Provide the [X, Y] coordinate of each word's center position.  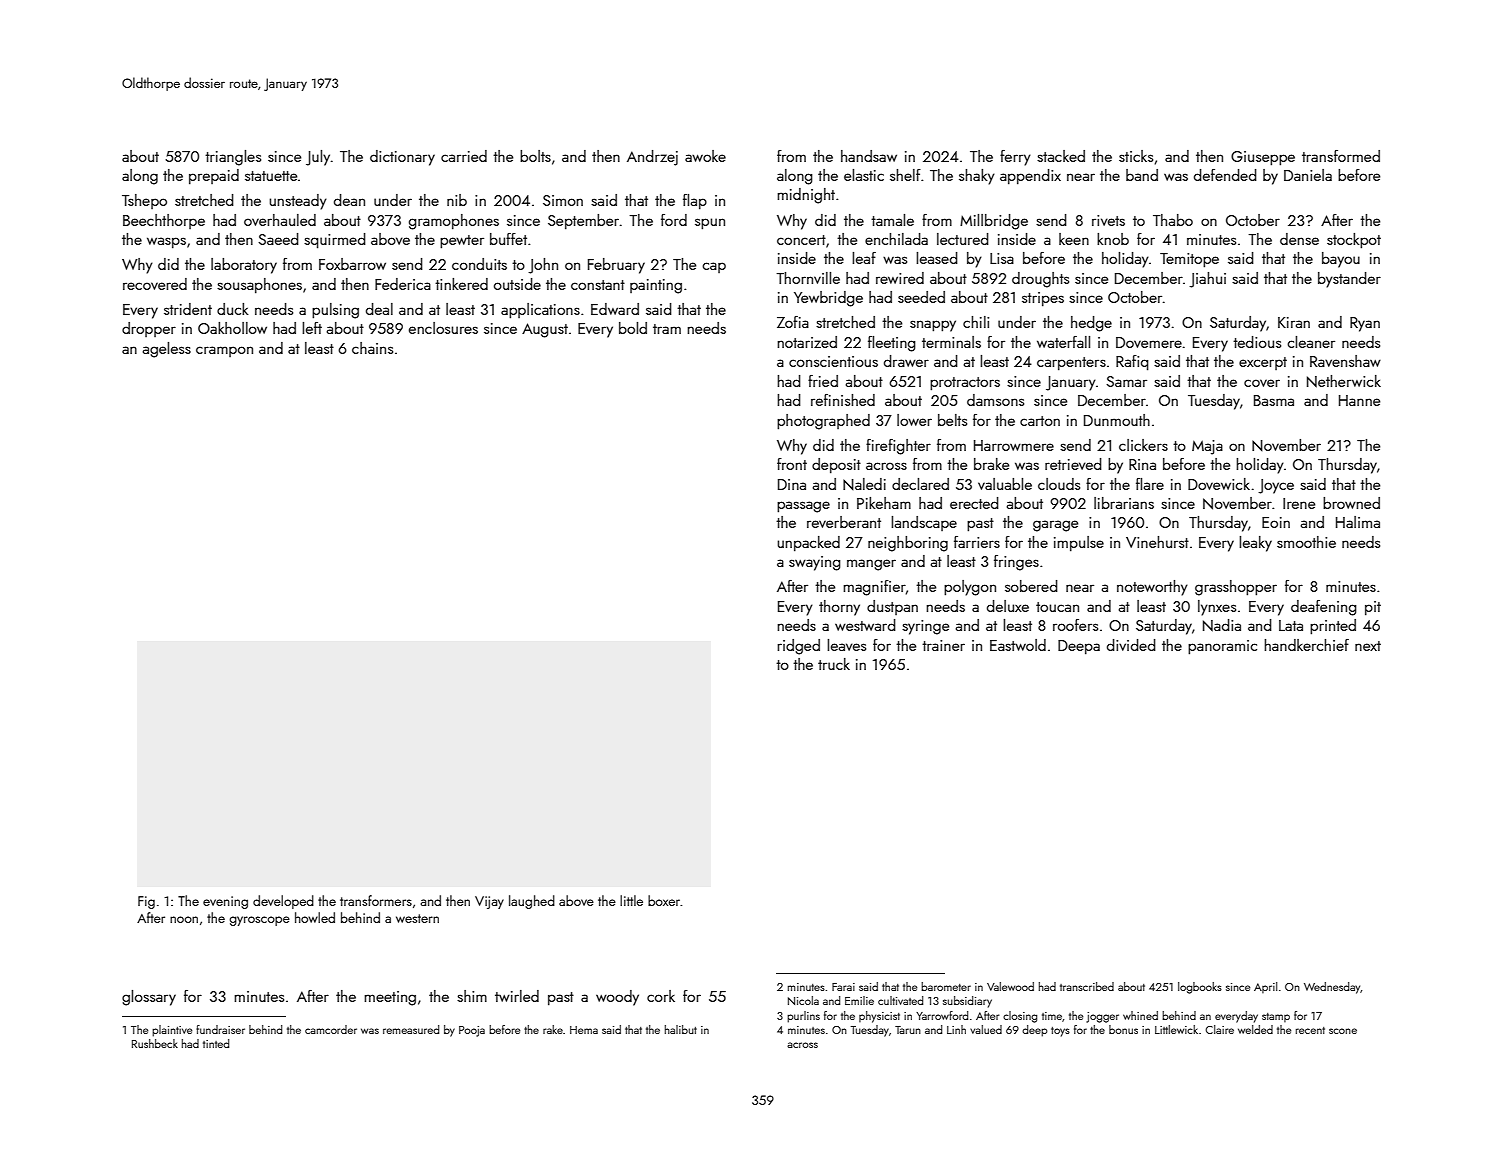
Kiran [1294, 322]
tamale [892, 220]
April [1265, 987]
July [318, 158]
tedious [1257, 342]
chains [372, 348]
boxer [664, 900]
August [545, 330]
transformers [376, 900]
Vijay [489, 902]
